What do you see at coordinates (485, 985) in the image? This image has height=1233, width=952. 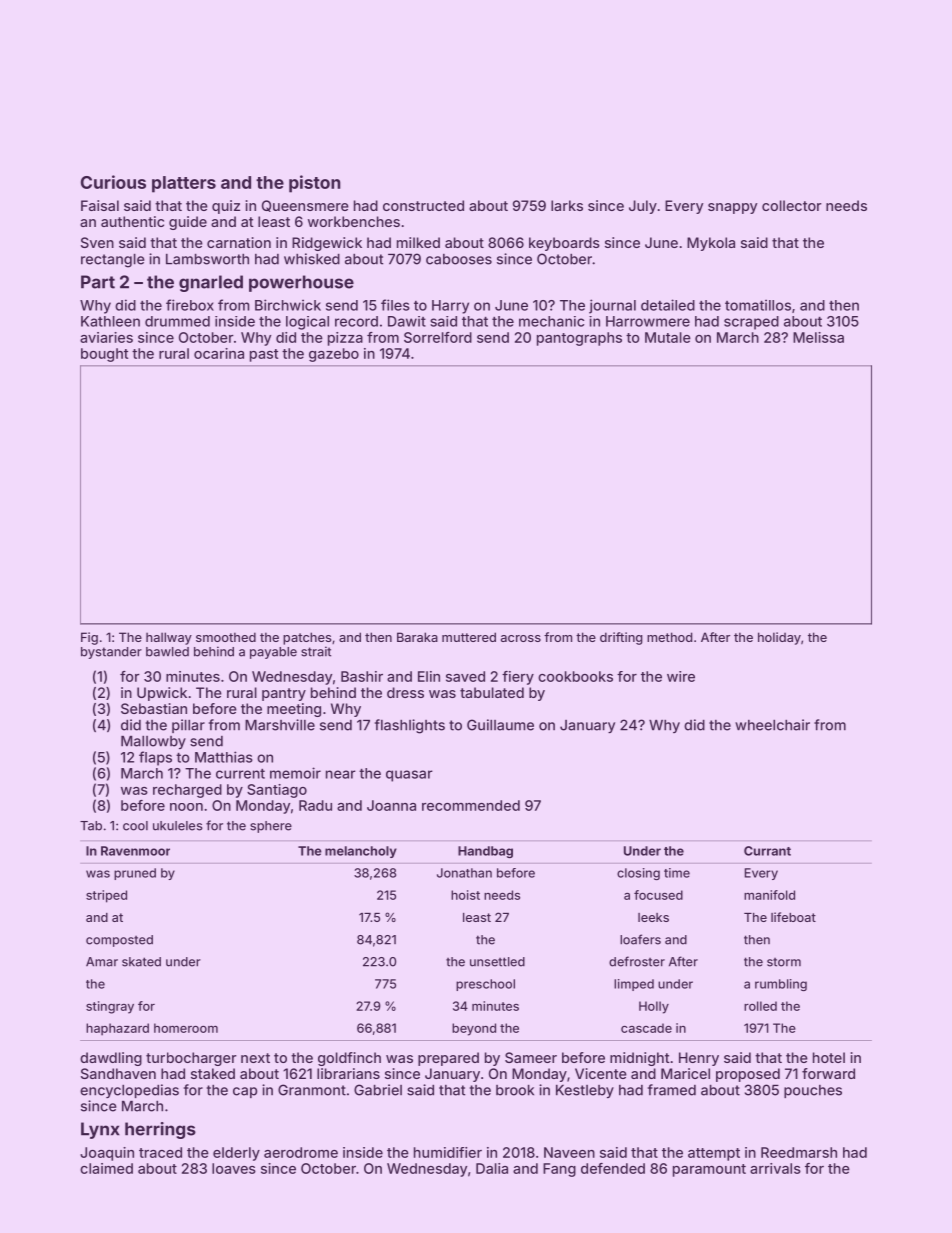 I see `preschool` at bounding box center [485, 985].
